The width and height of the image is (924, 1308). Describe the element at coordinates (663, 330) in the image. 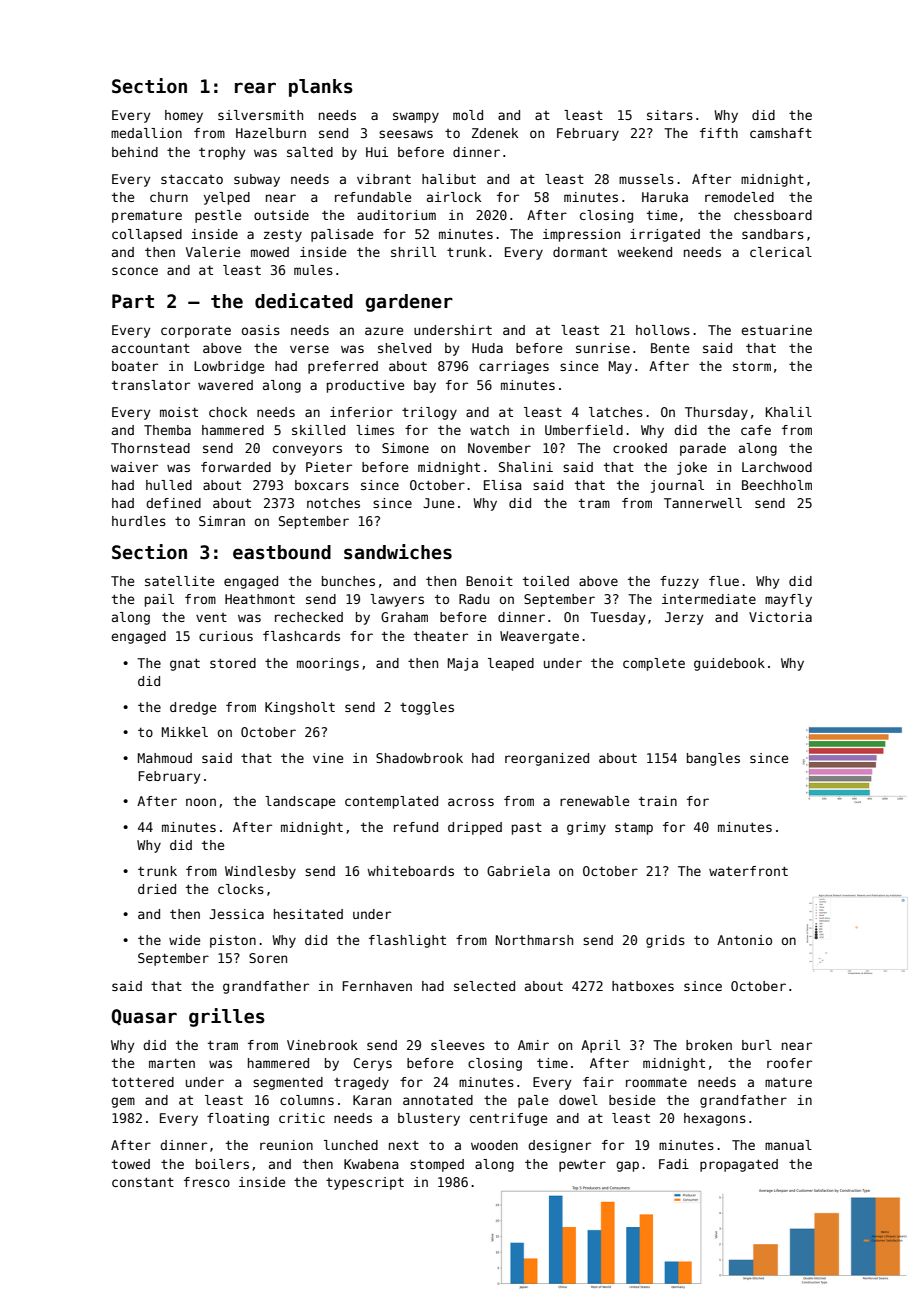

I see `hollows` at that location.
